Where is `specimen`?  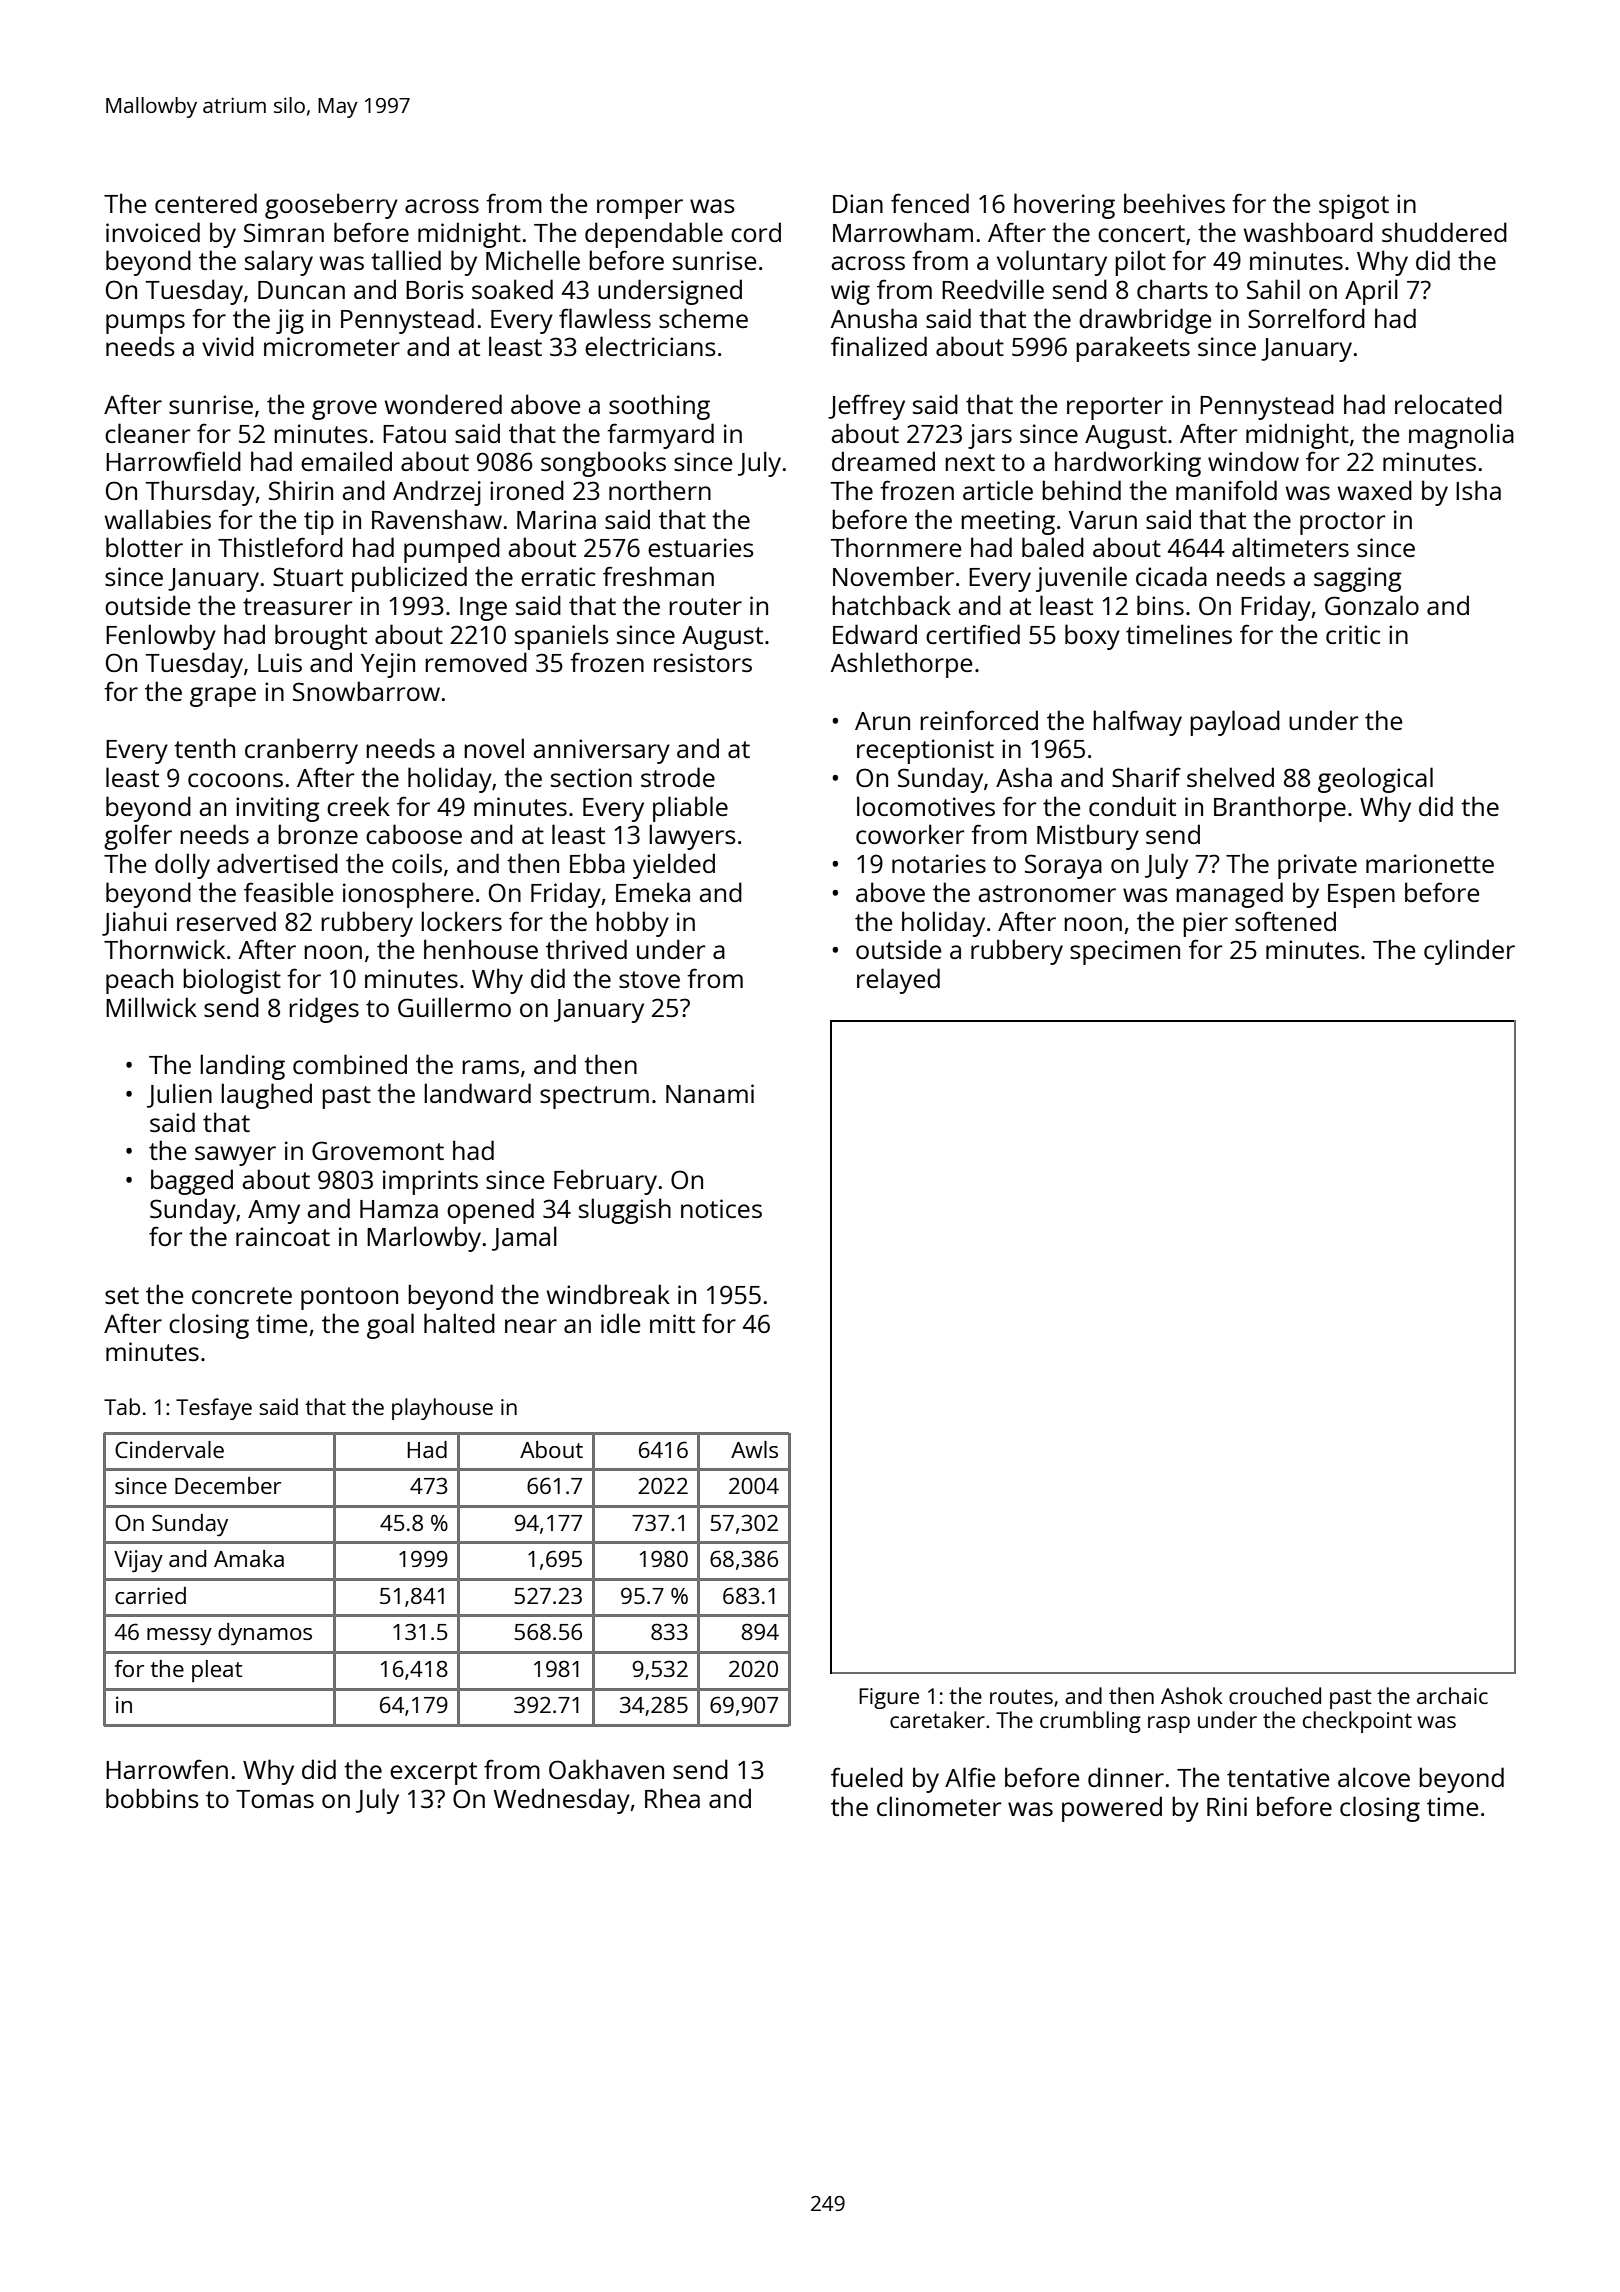
specimen is located at coordinates (1125, 952).
